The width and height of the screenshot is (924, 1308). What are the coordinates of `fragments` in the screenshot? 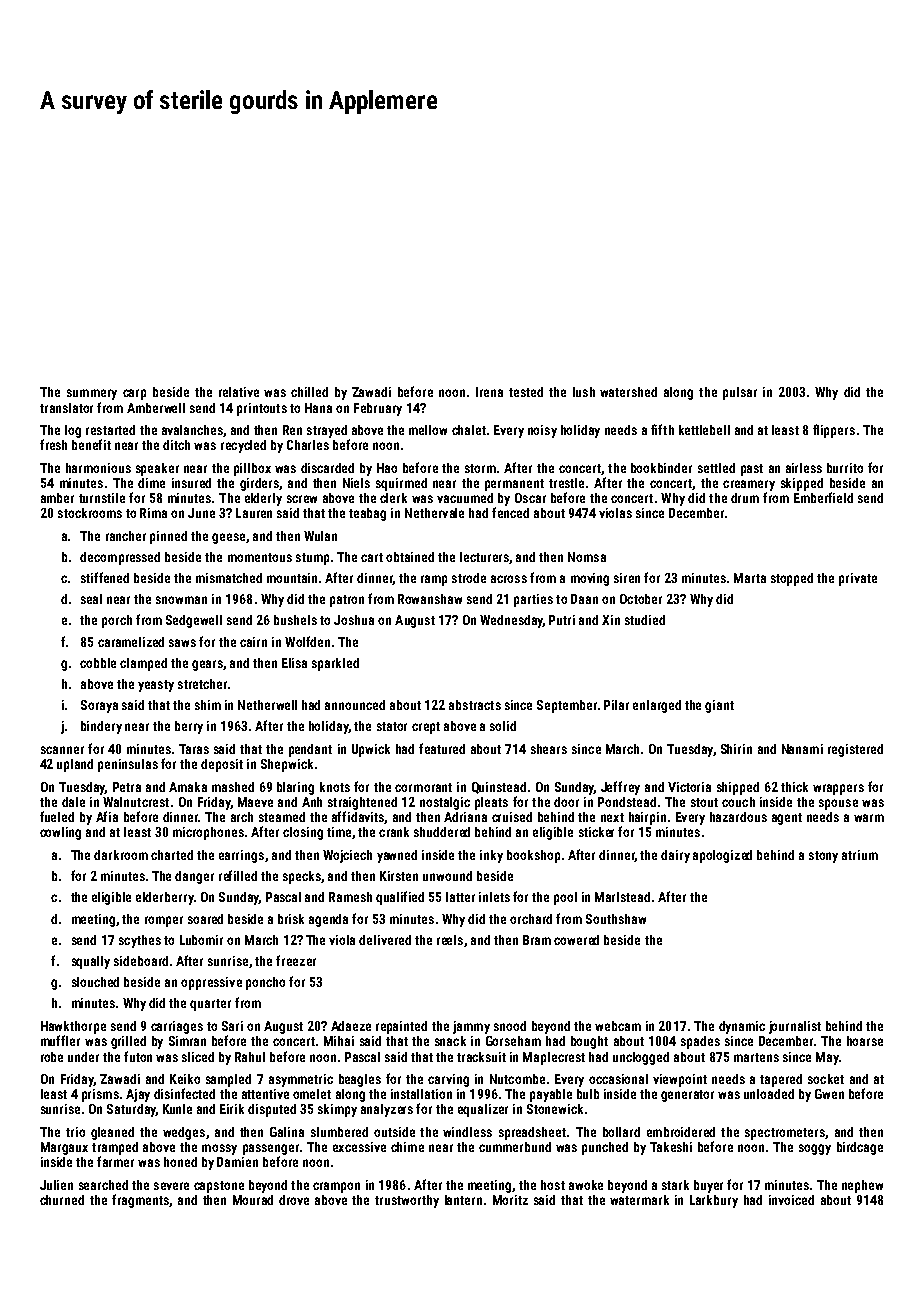 It's located at (140, 1201).
